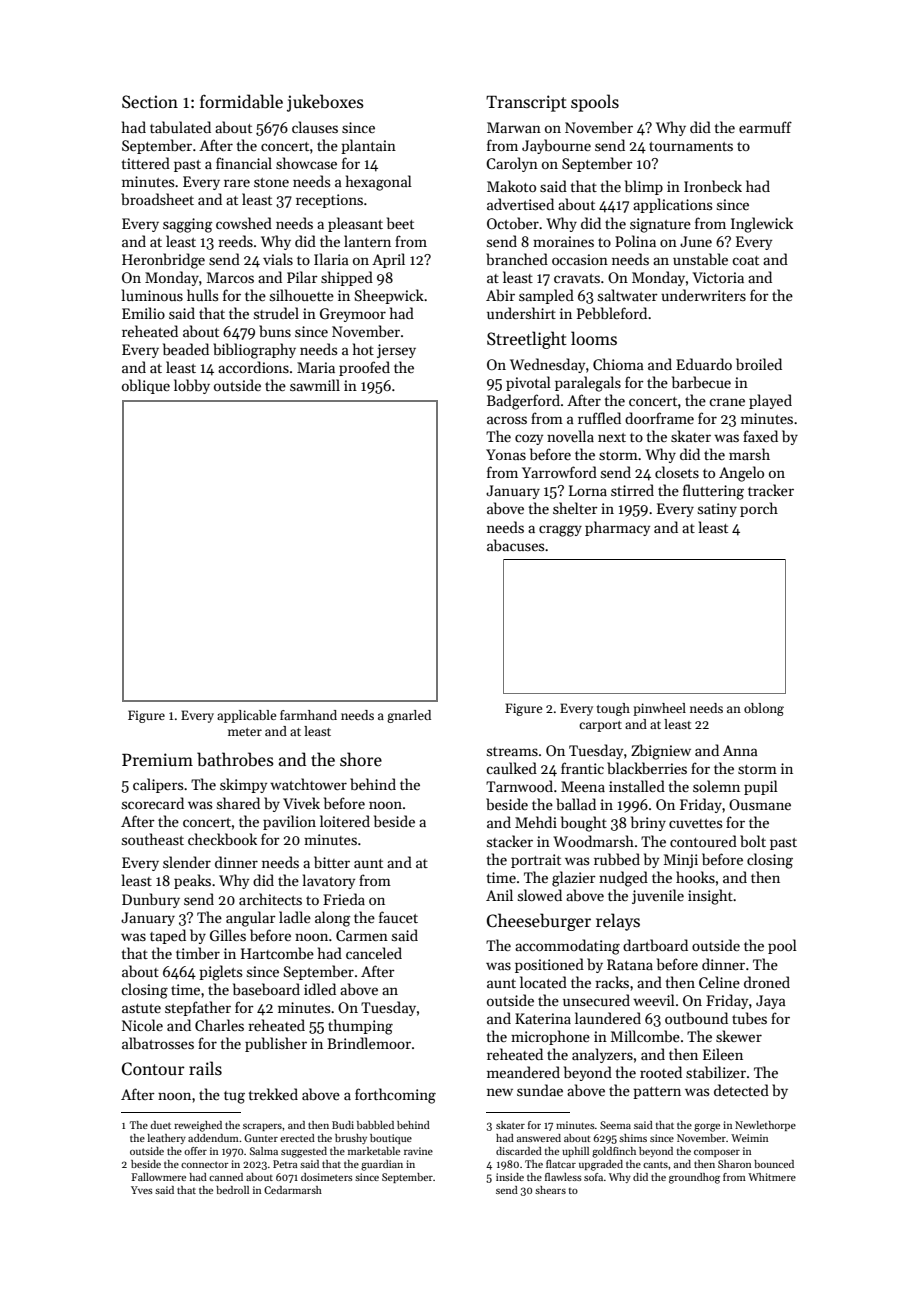  I want to click on plantain, so click(368, 146).
